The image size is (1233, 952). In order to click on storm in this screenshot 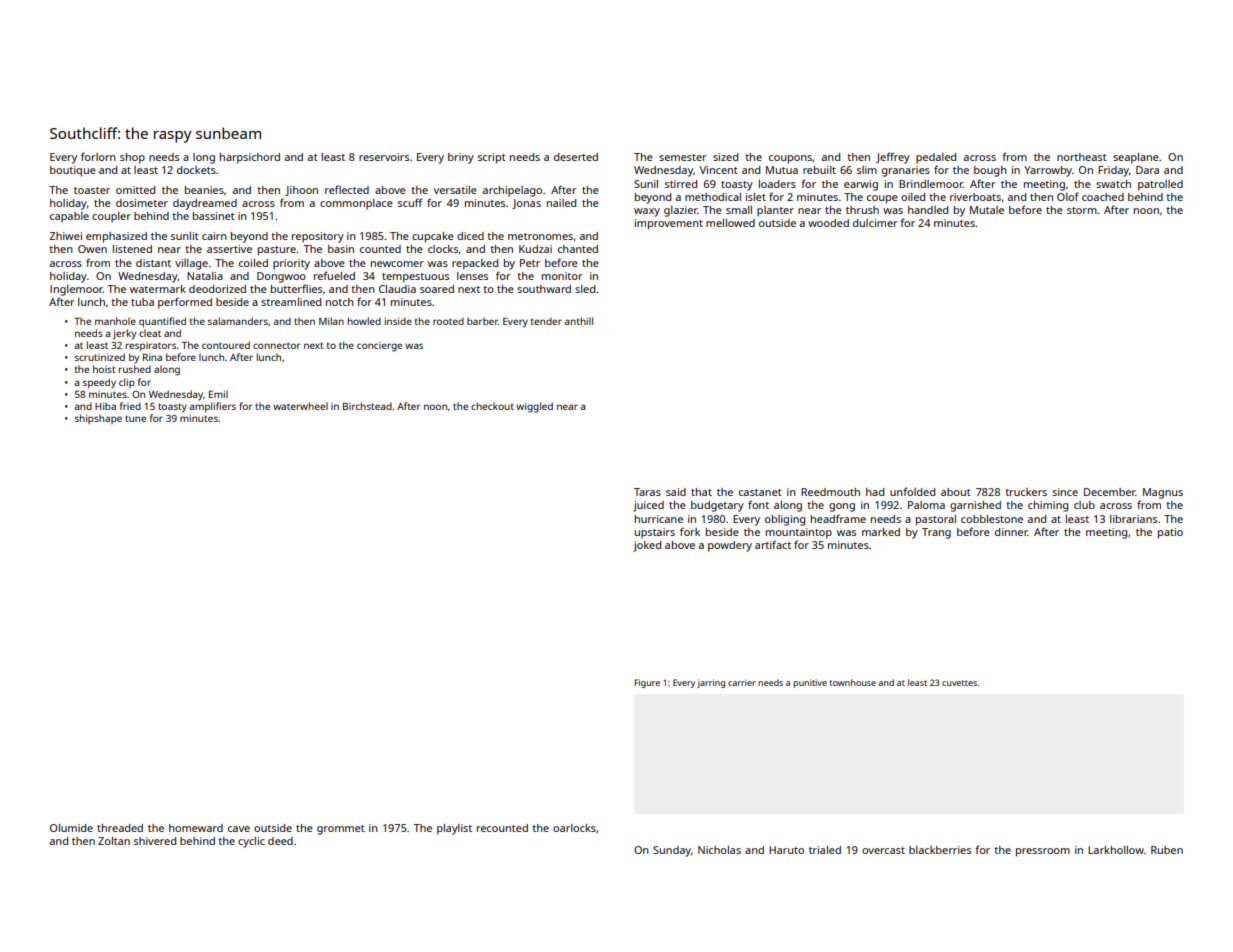, I will do `click(1082, 210)`.
